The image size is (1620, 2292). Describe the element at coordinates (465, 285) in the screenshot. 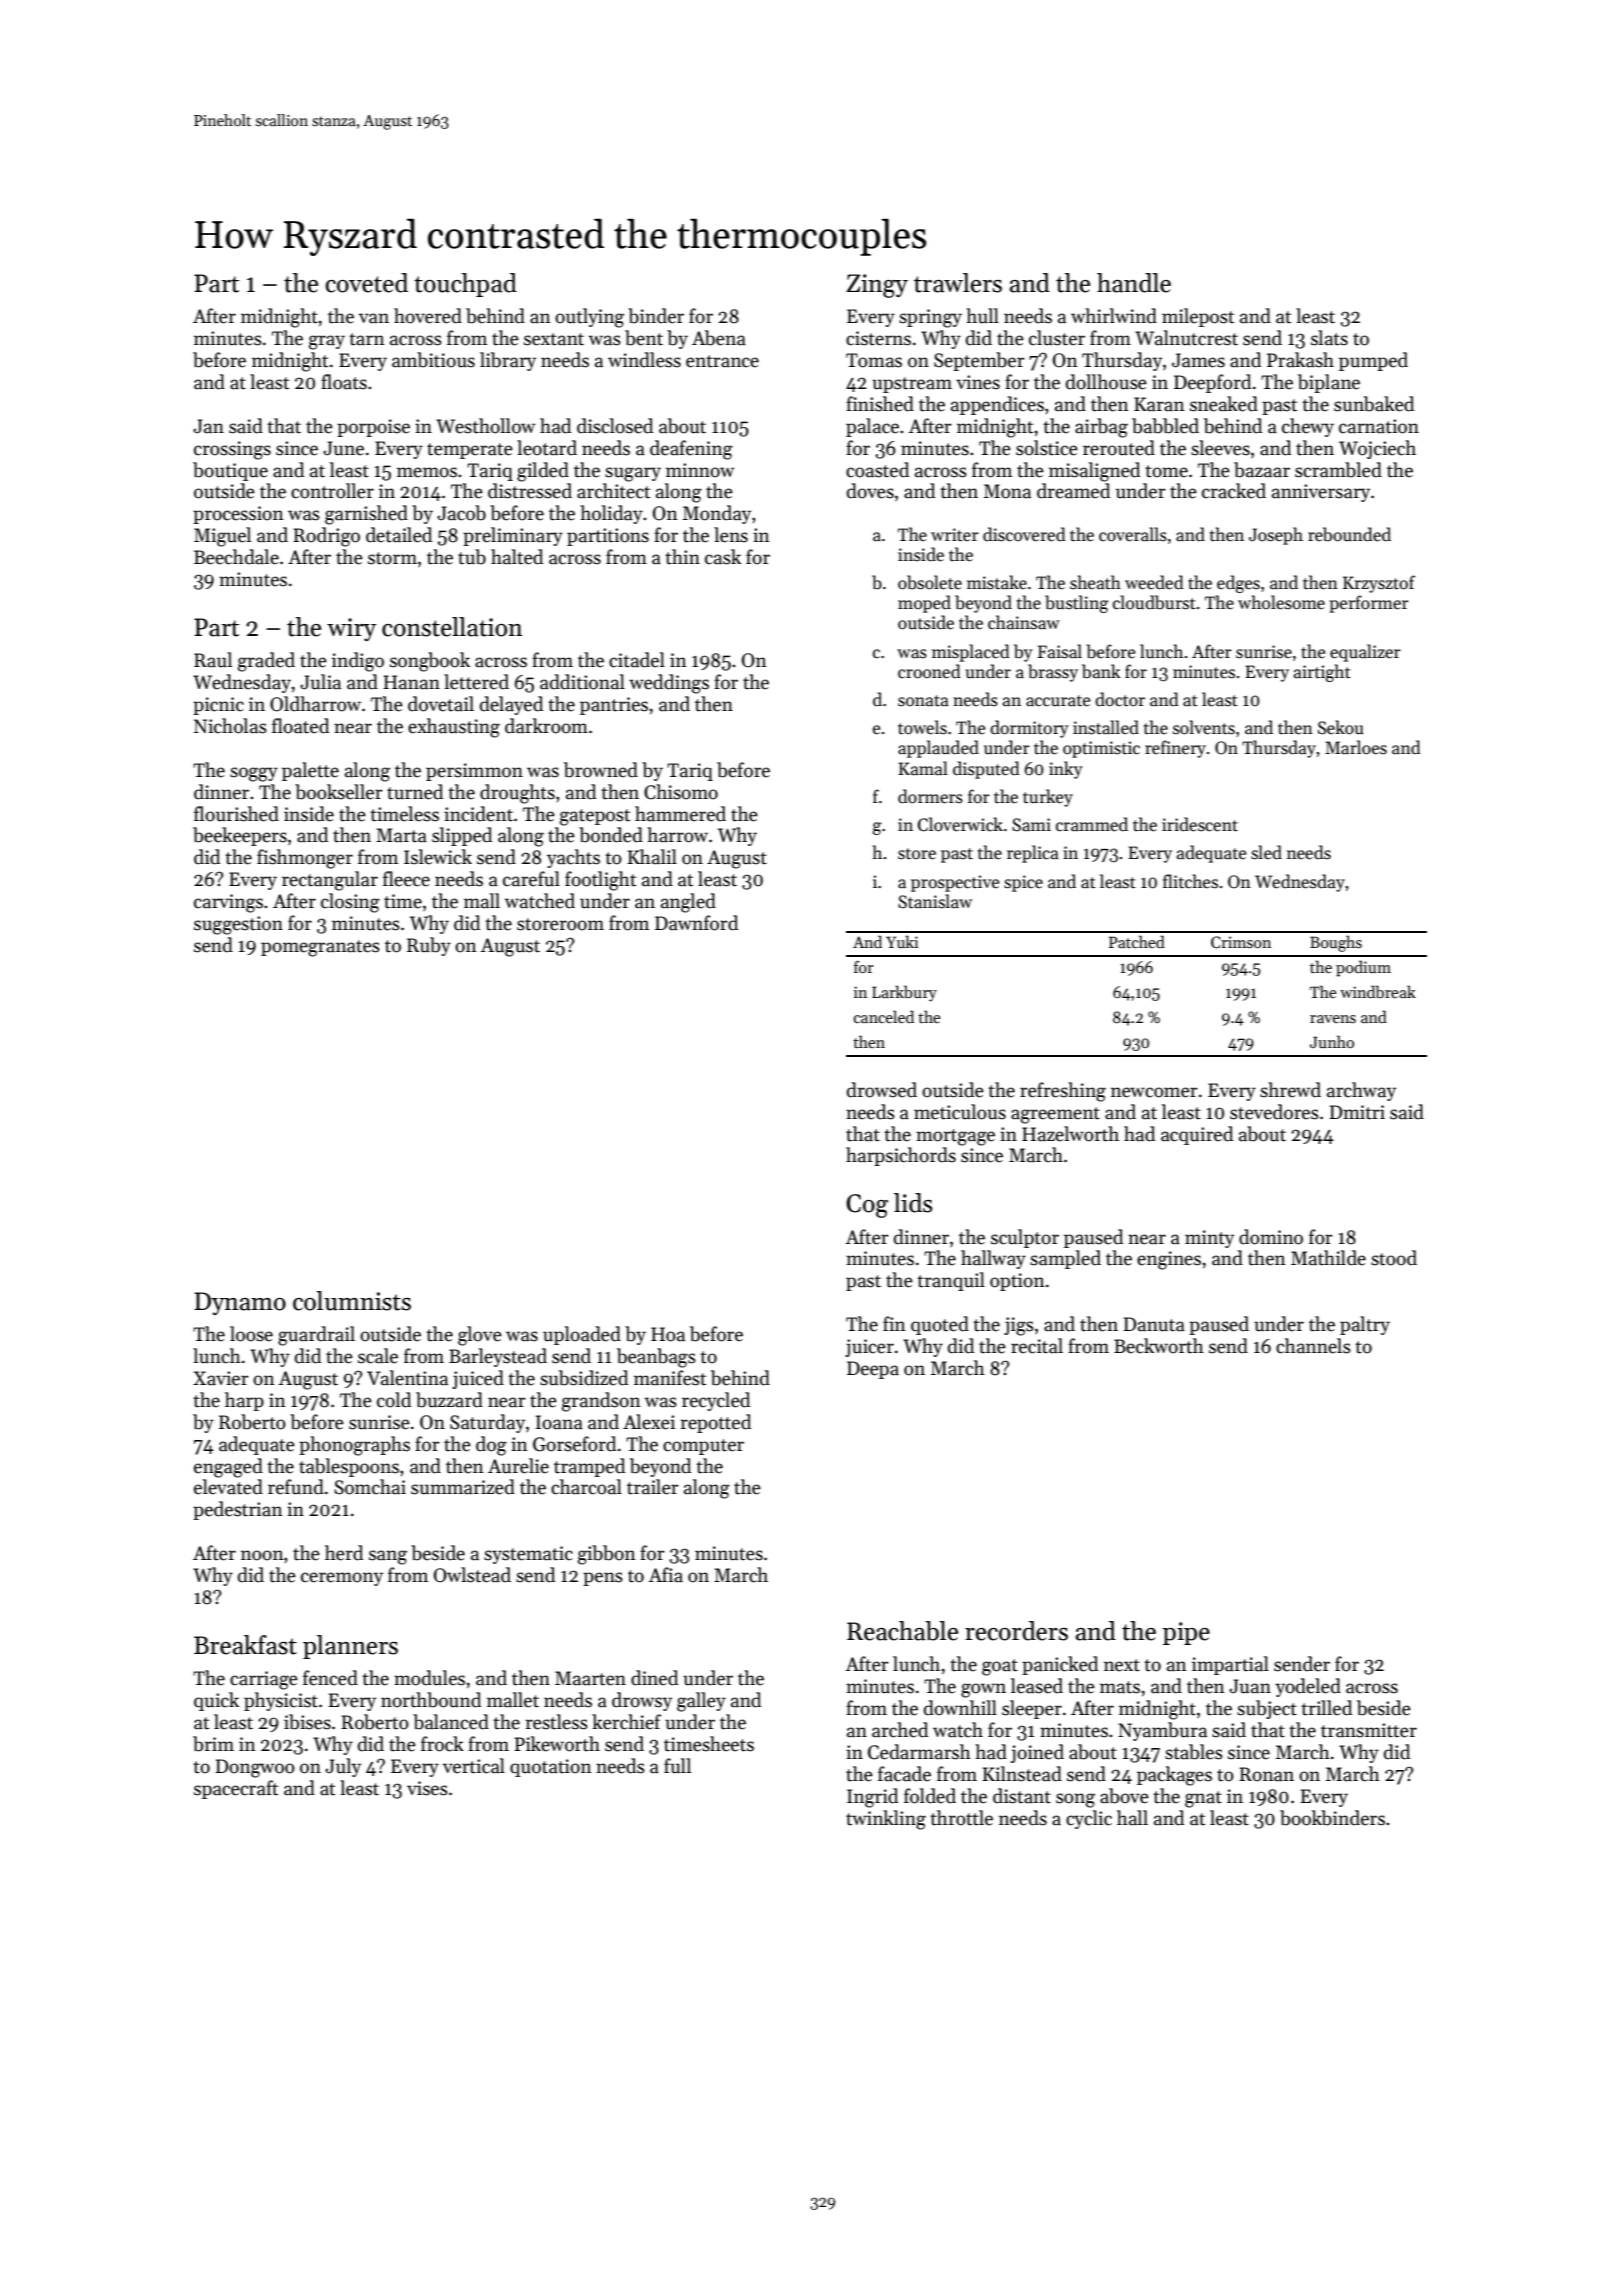

I see `touchpad` at that location.
